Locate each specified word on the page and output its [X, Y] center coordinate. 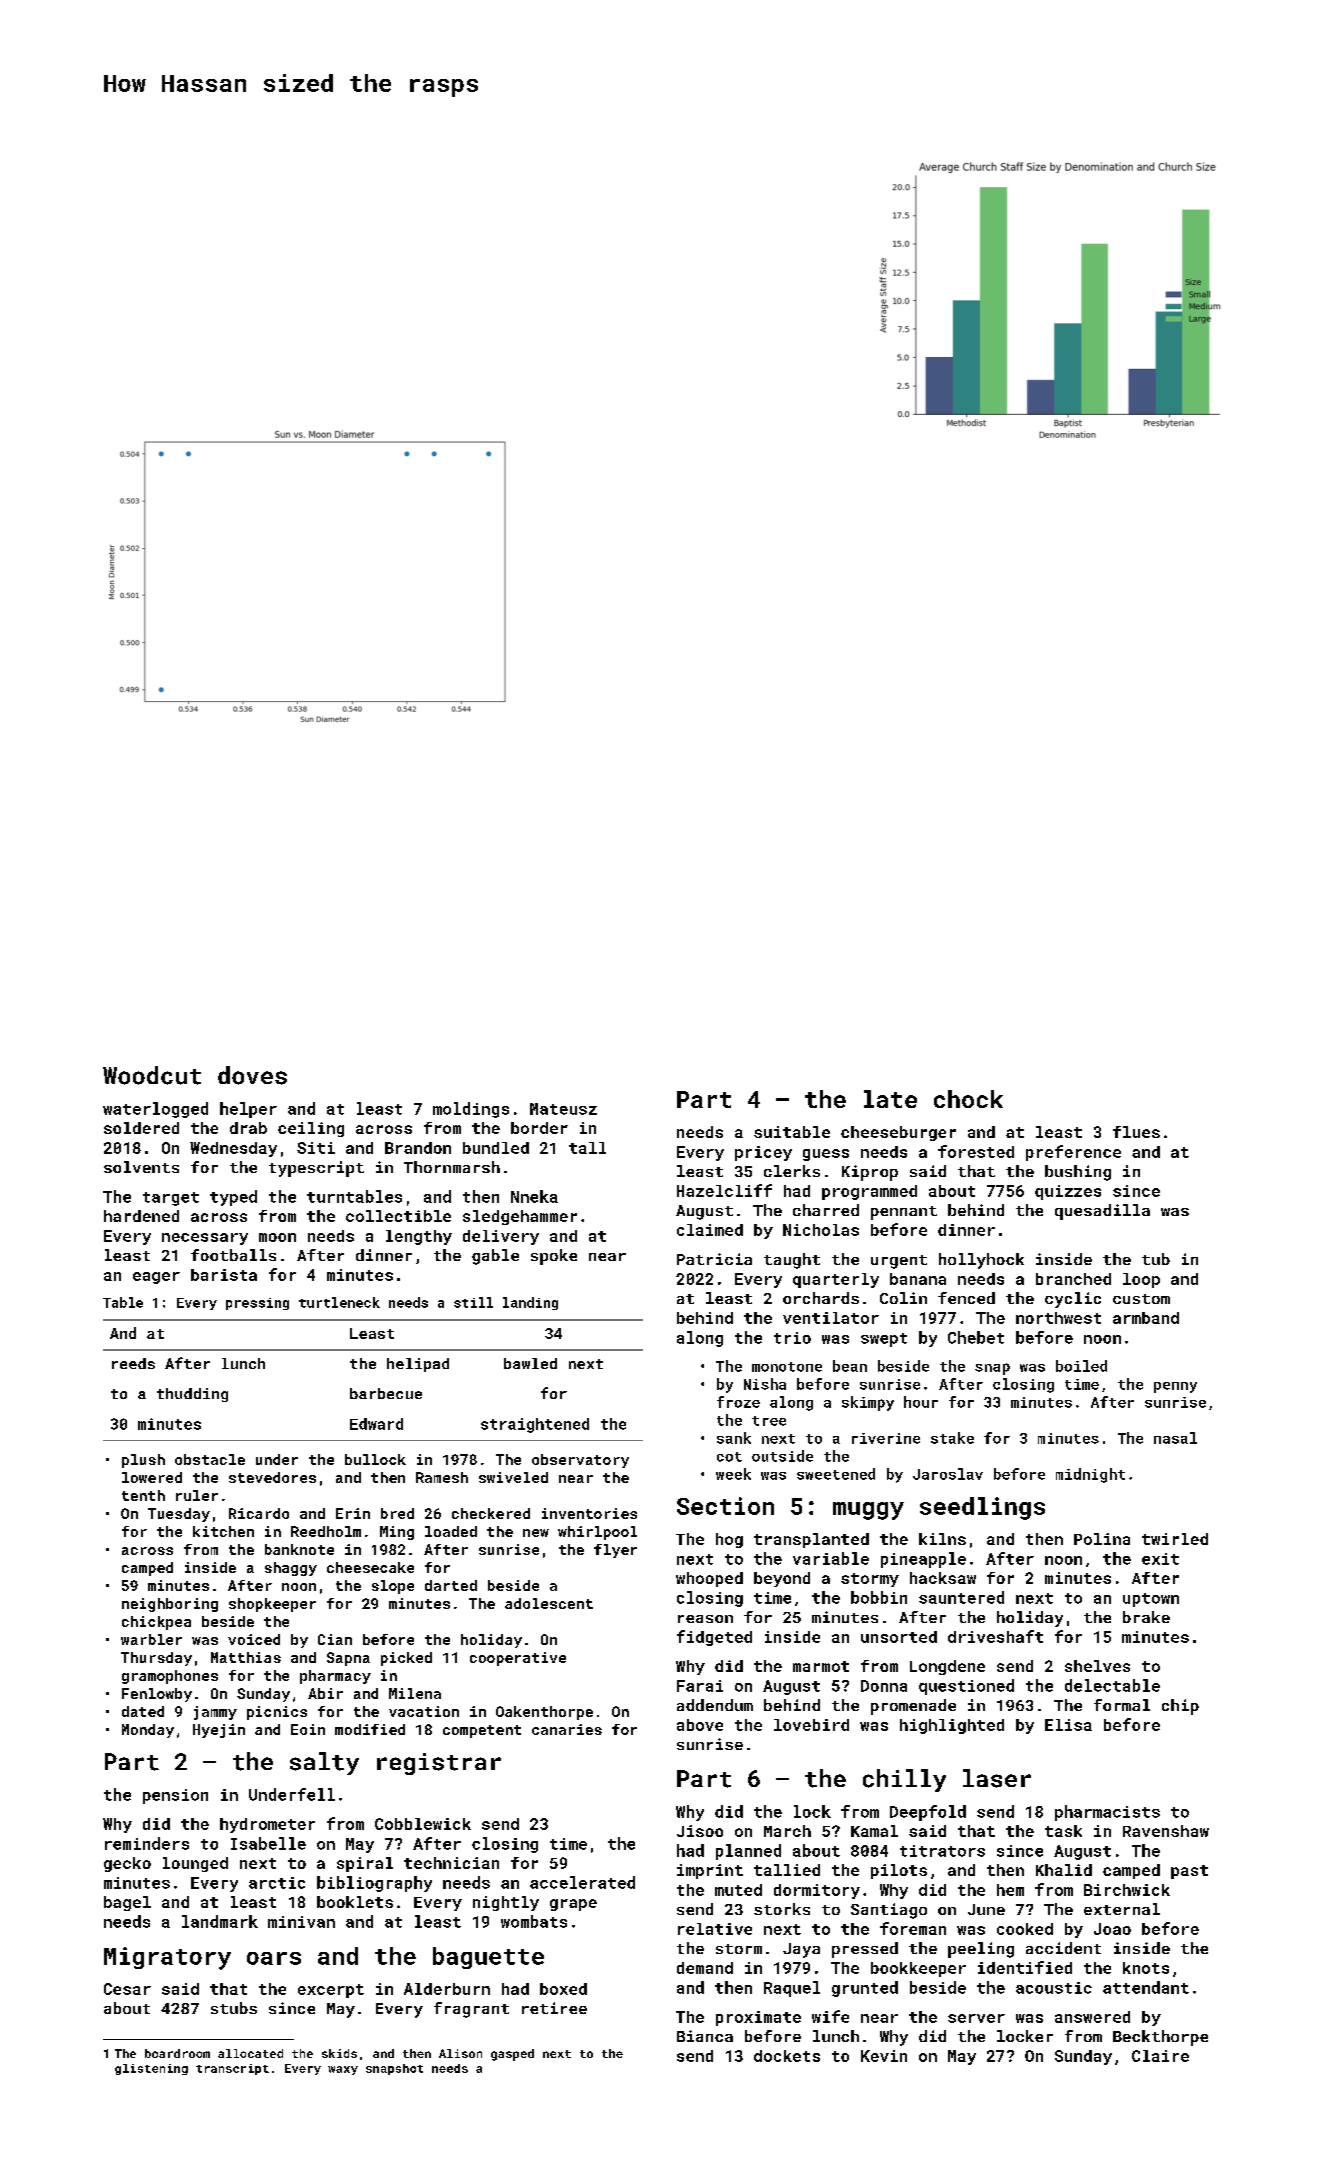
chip [1180, 1707]
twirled [1175, 1539]
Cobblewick [423, 1824]
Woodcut [152, 1075]
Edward [376, 1424]
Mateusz [563, 1109]
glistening [151, 2069]
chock [968, 1099]
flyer [615, 1551]
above [700, 1725]
